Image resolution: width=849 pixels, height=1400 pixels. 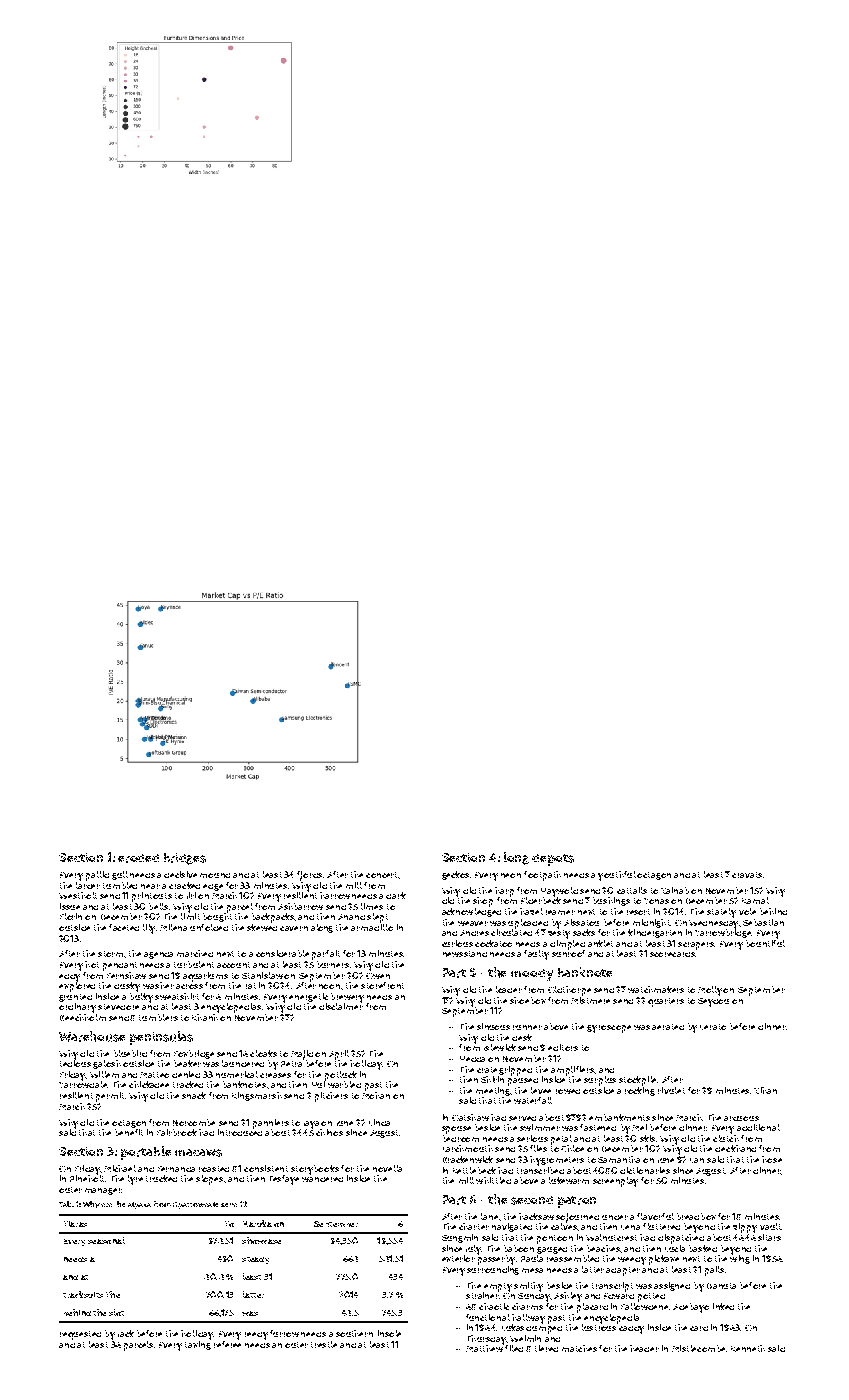 I want to click on Khanh, so click(x=205, y=1017).
